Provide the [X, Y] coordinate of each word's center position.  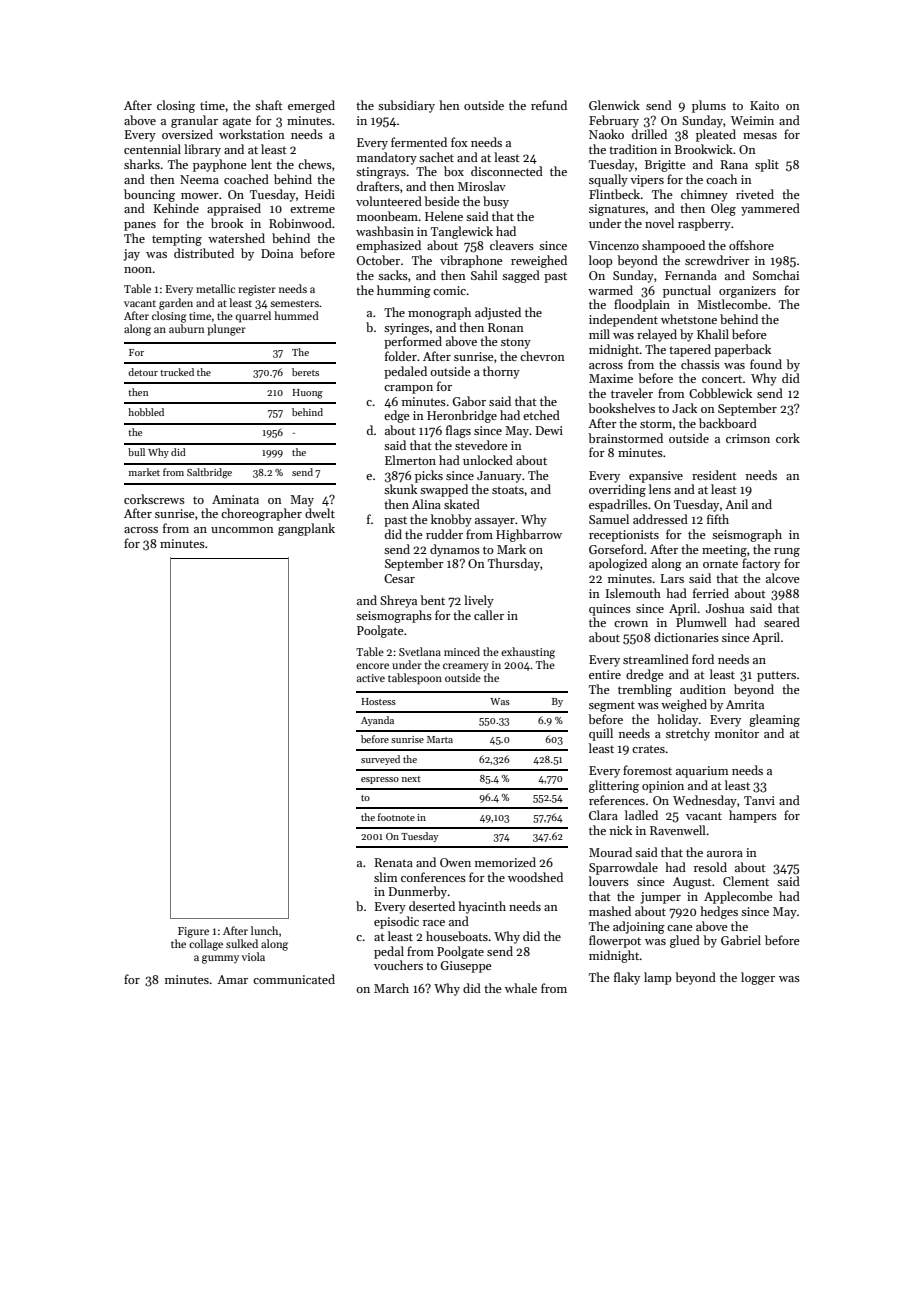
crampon [408, 389]
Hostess [379, 701]
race [434, 923]
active [371, 678]
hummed [296, 315]
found [766, 364]
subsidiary [406, 106]
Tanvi [759, 800]
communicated [294, 979]
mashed [610, 911]
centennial [152, 149]
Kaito [764, 105]
